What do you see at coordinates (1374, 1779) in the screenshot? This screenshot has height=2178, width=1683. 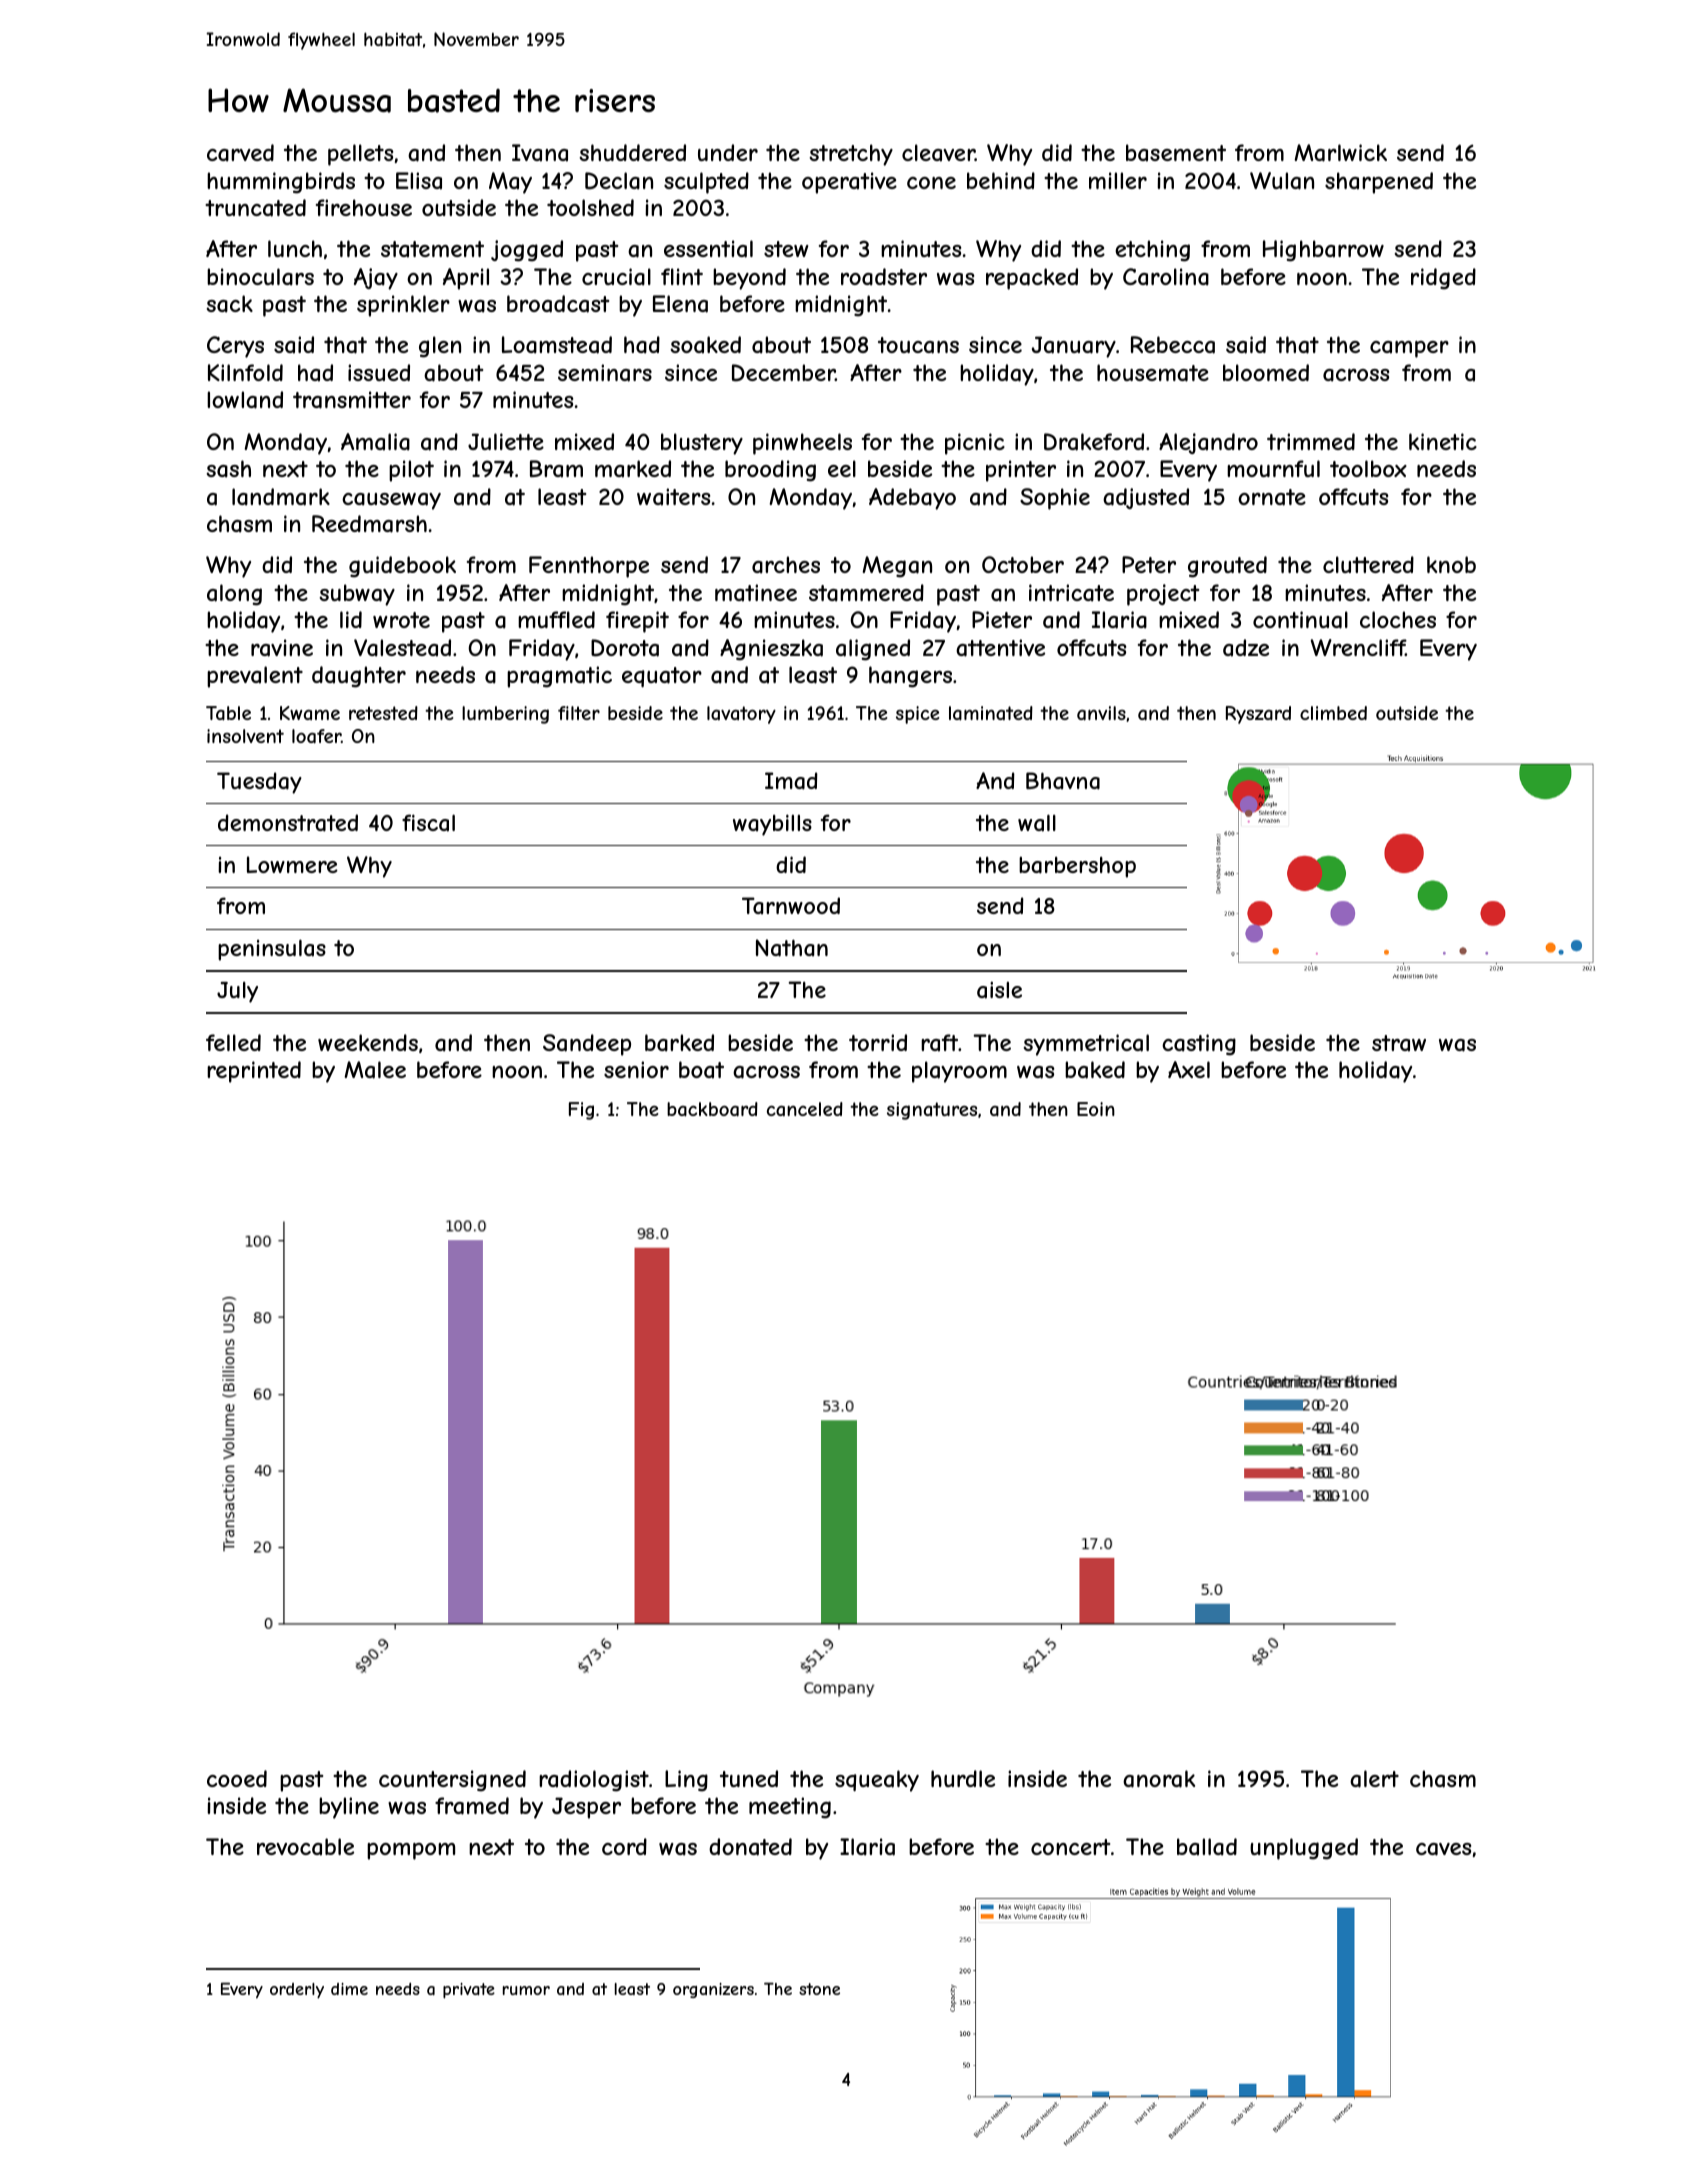 I see `alert` at bounding box center [1374, 1779].
